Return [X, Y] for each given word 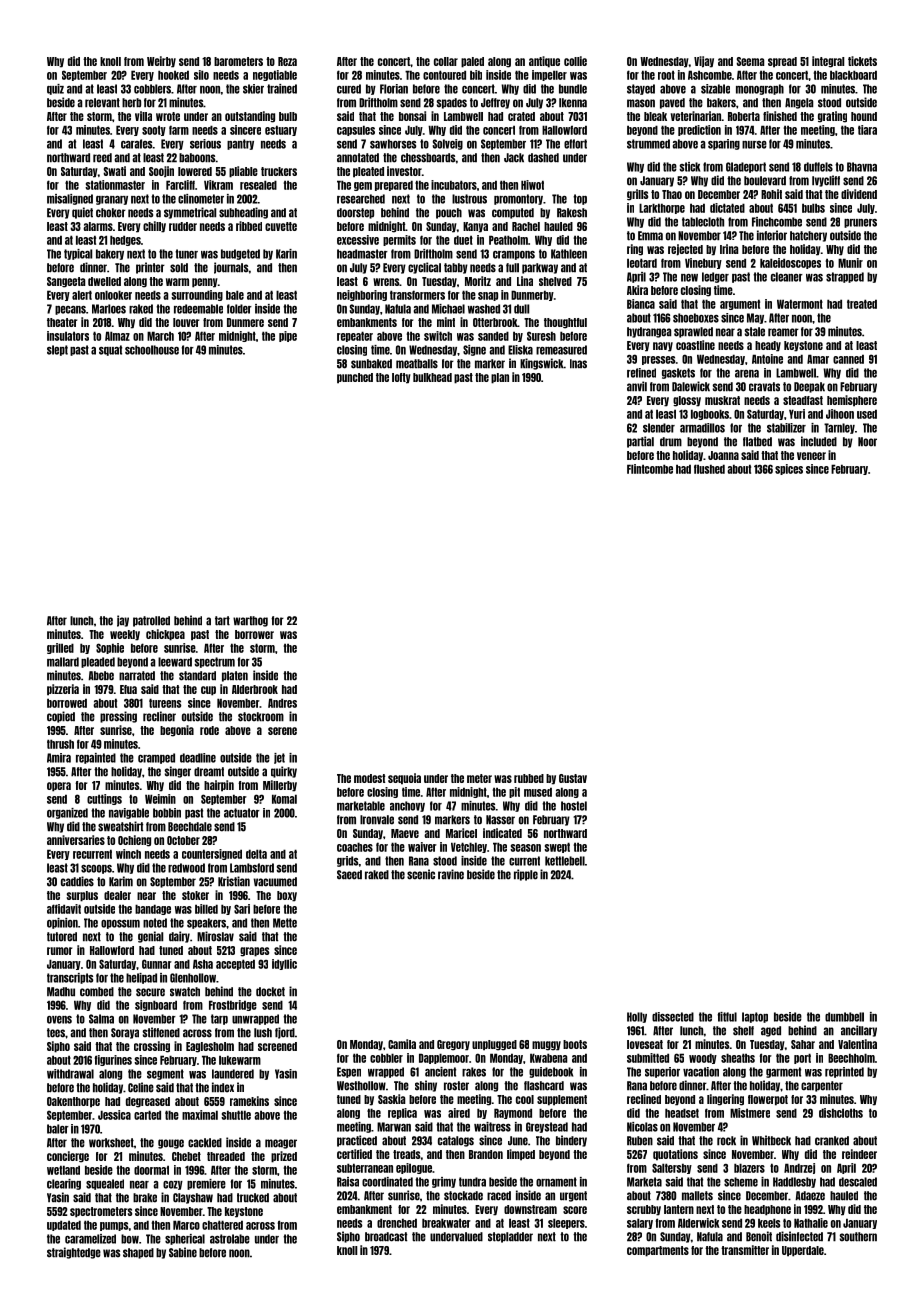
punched [355, 378]
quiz [55, 89]
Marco [186, 1225]
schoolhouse [152, 350]
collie [575, 61]
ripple [526, 875]
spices [789, 469]
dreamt [209, 772]
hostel [574, 806]
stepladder [510, 1237]
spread [782, 62]
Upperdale [803, 1251]
